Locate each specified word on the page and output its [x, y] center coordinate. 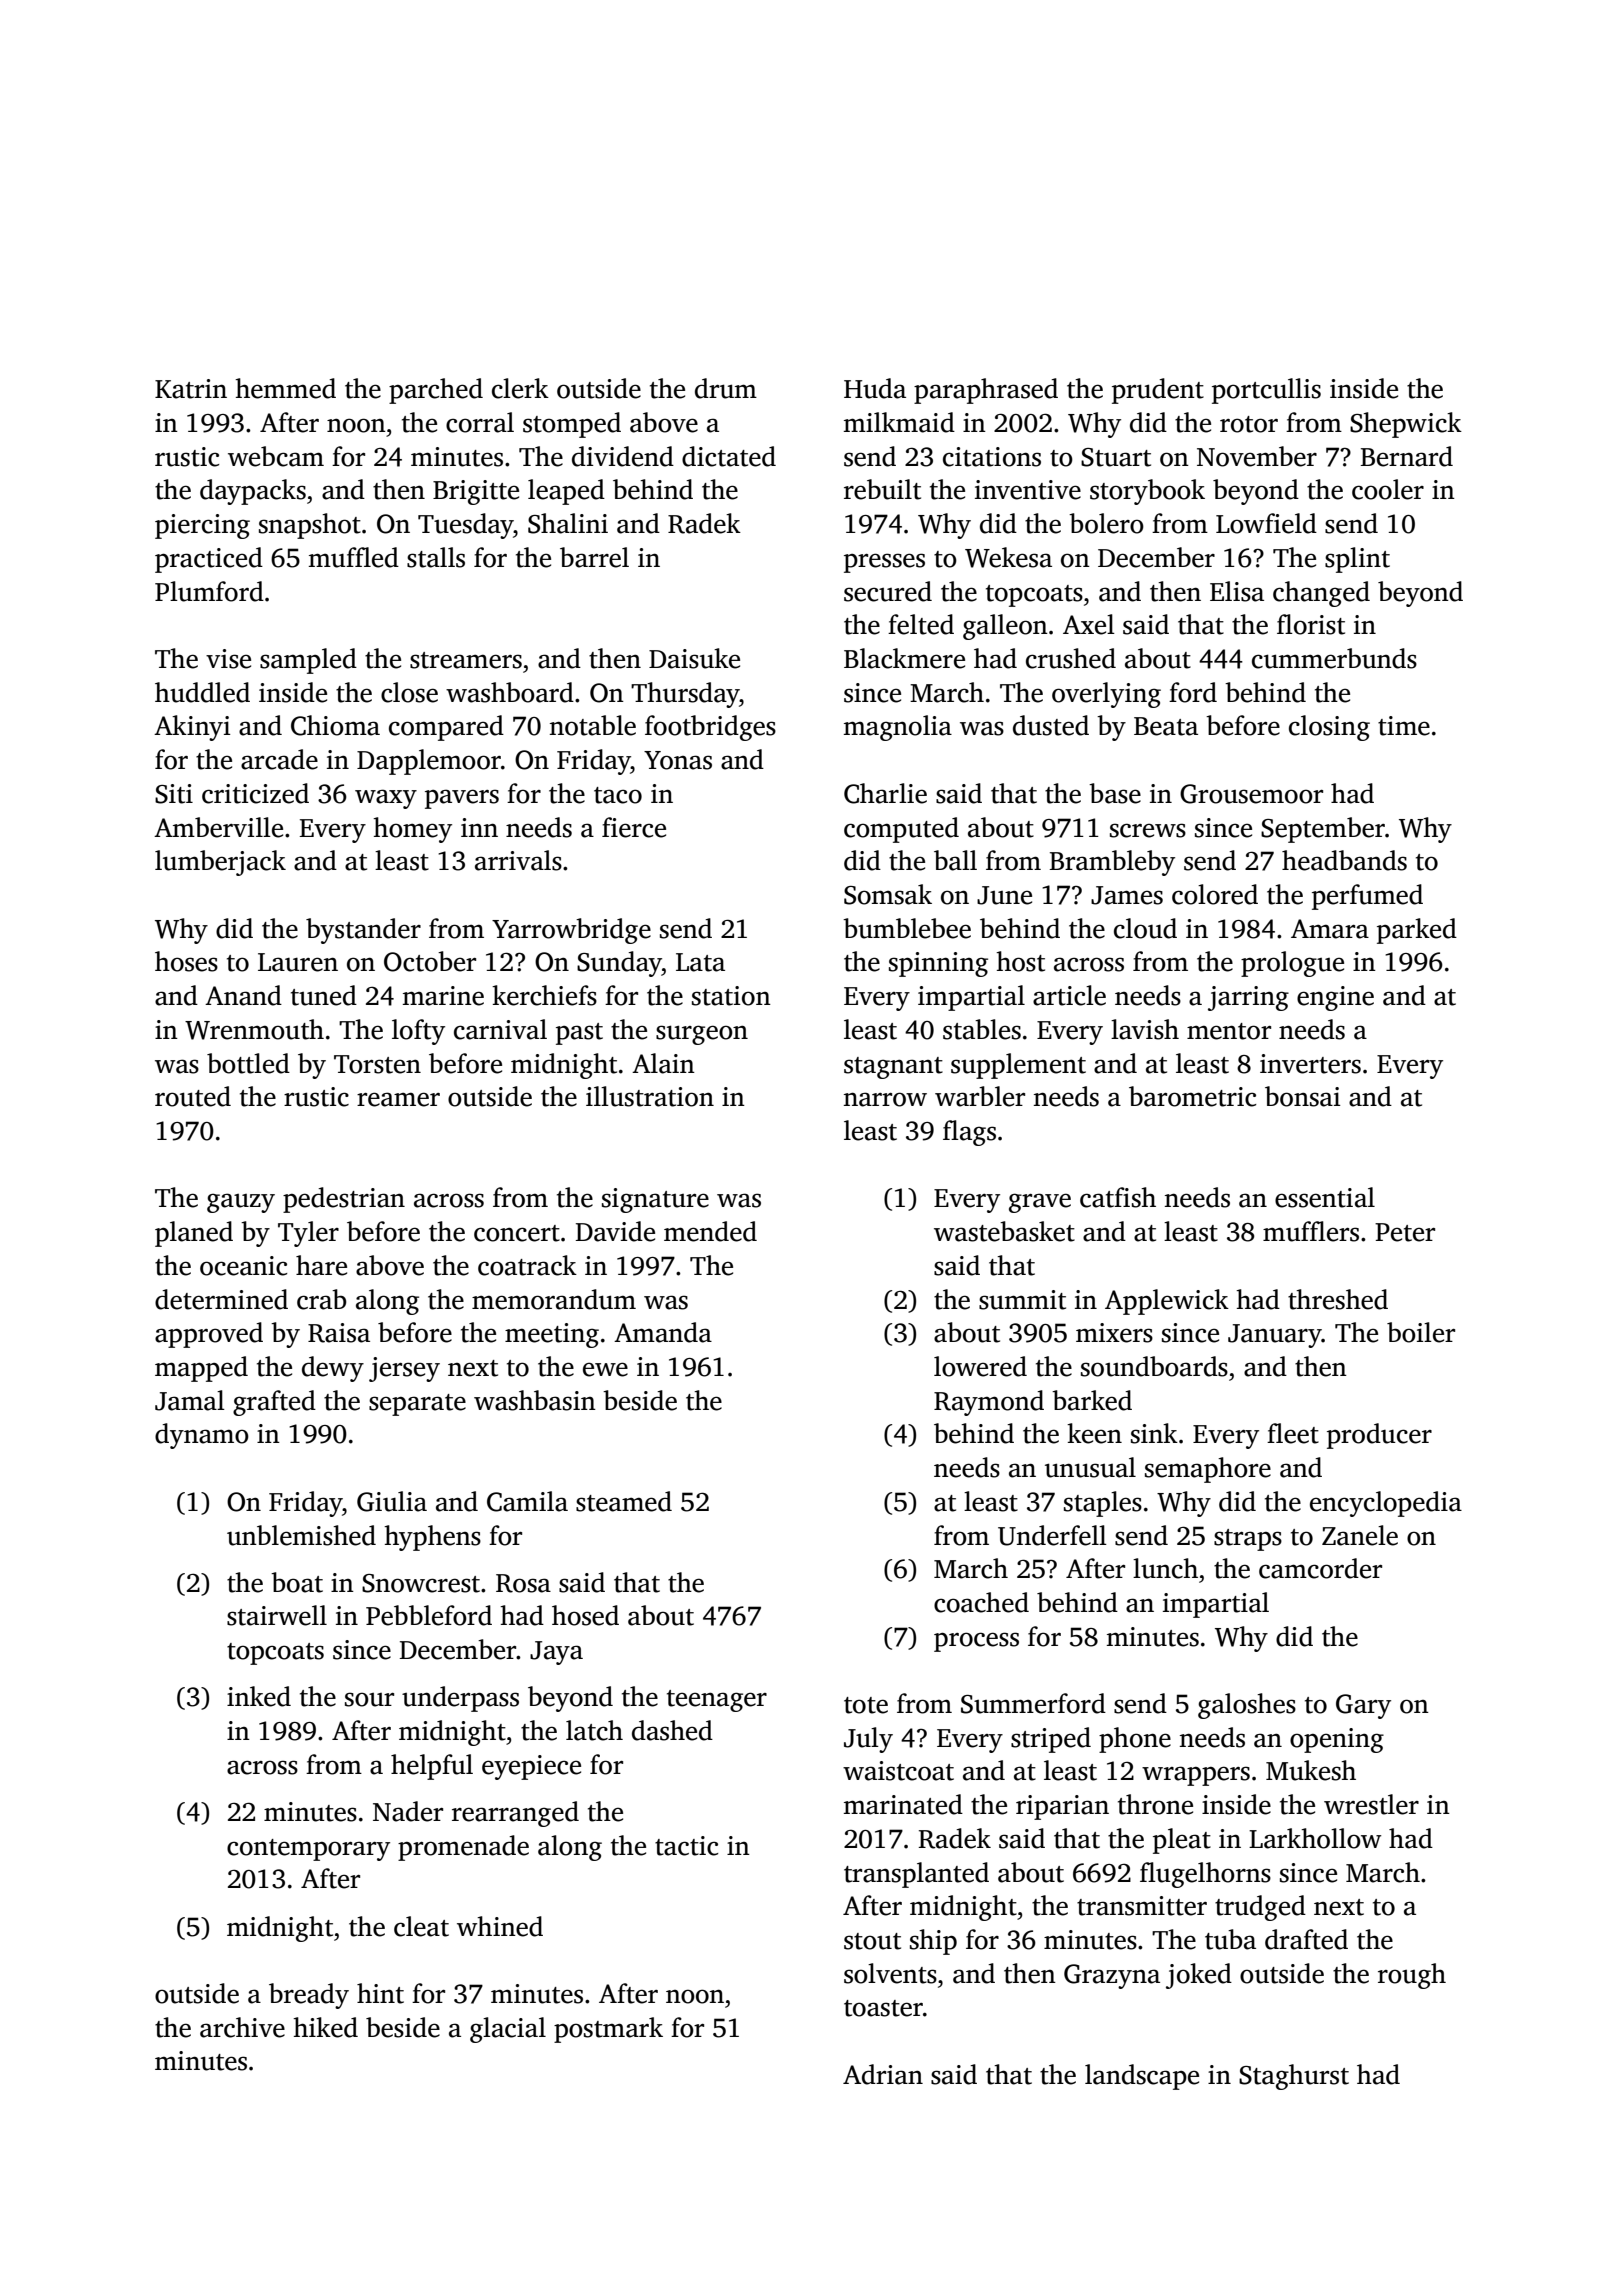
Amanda [663, 1332]
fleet [1293, 1433]
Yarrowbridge [571, 931]
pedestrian [344, 1200]
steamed [624, 1501]
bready [309, 1996]
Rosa [523, 1583]
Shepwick [1406, 425]
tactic [686, 1846]
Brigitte [476, 492]
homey [412, 830]
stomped [572, 425]
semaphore [1208, 1470]
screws [1148, 830]
